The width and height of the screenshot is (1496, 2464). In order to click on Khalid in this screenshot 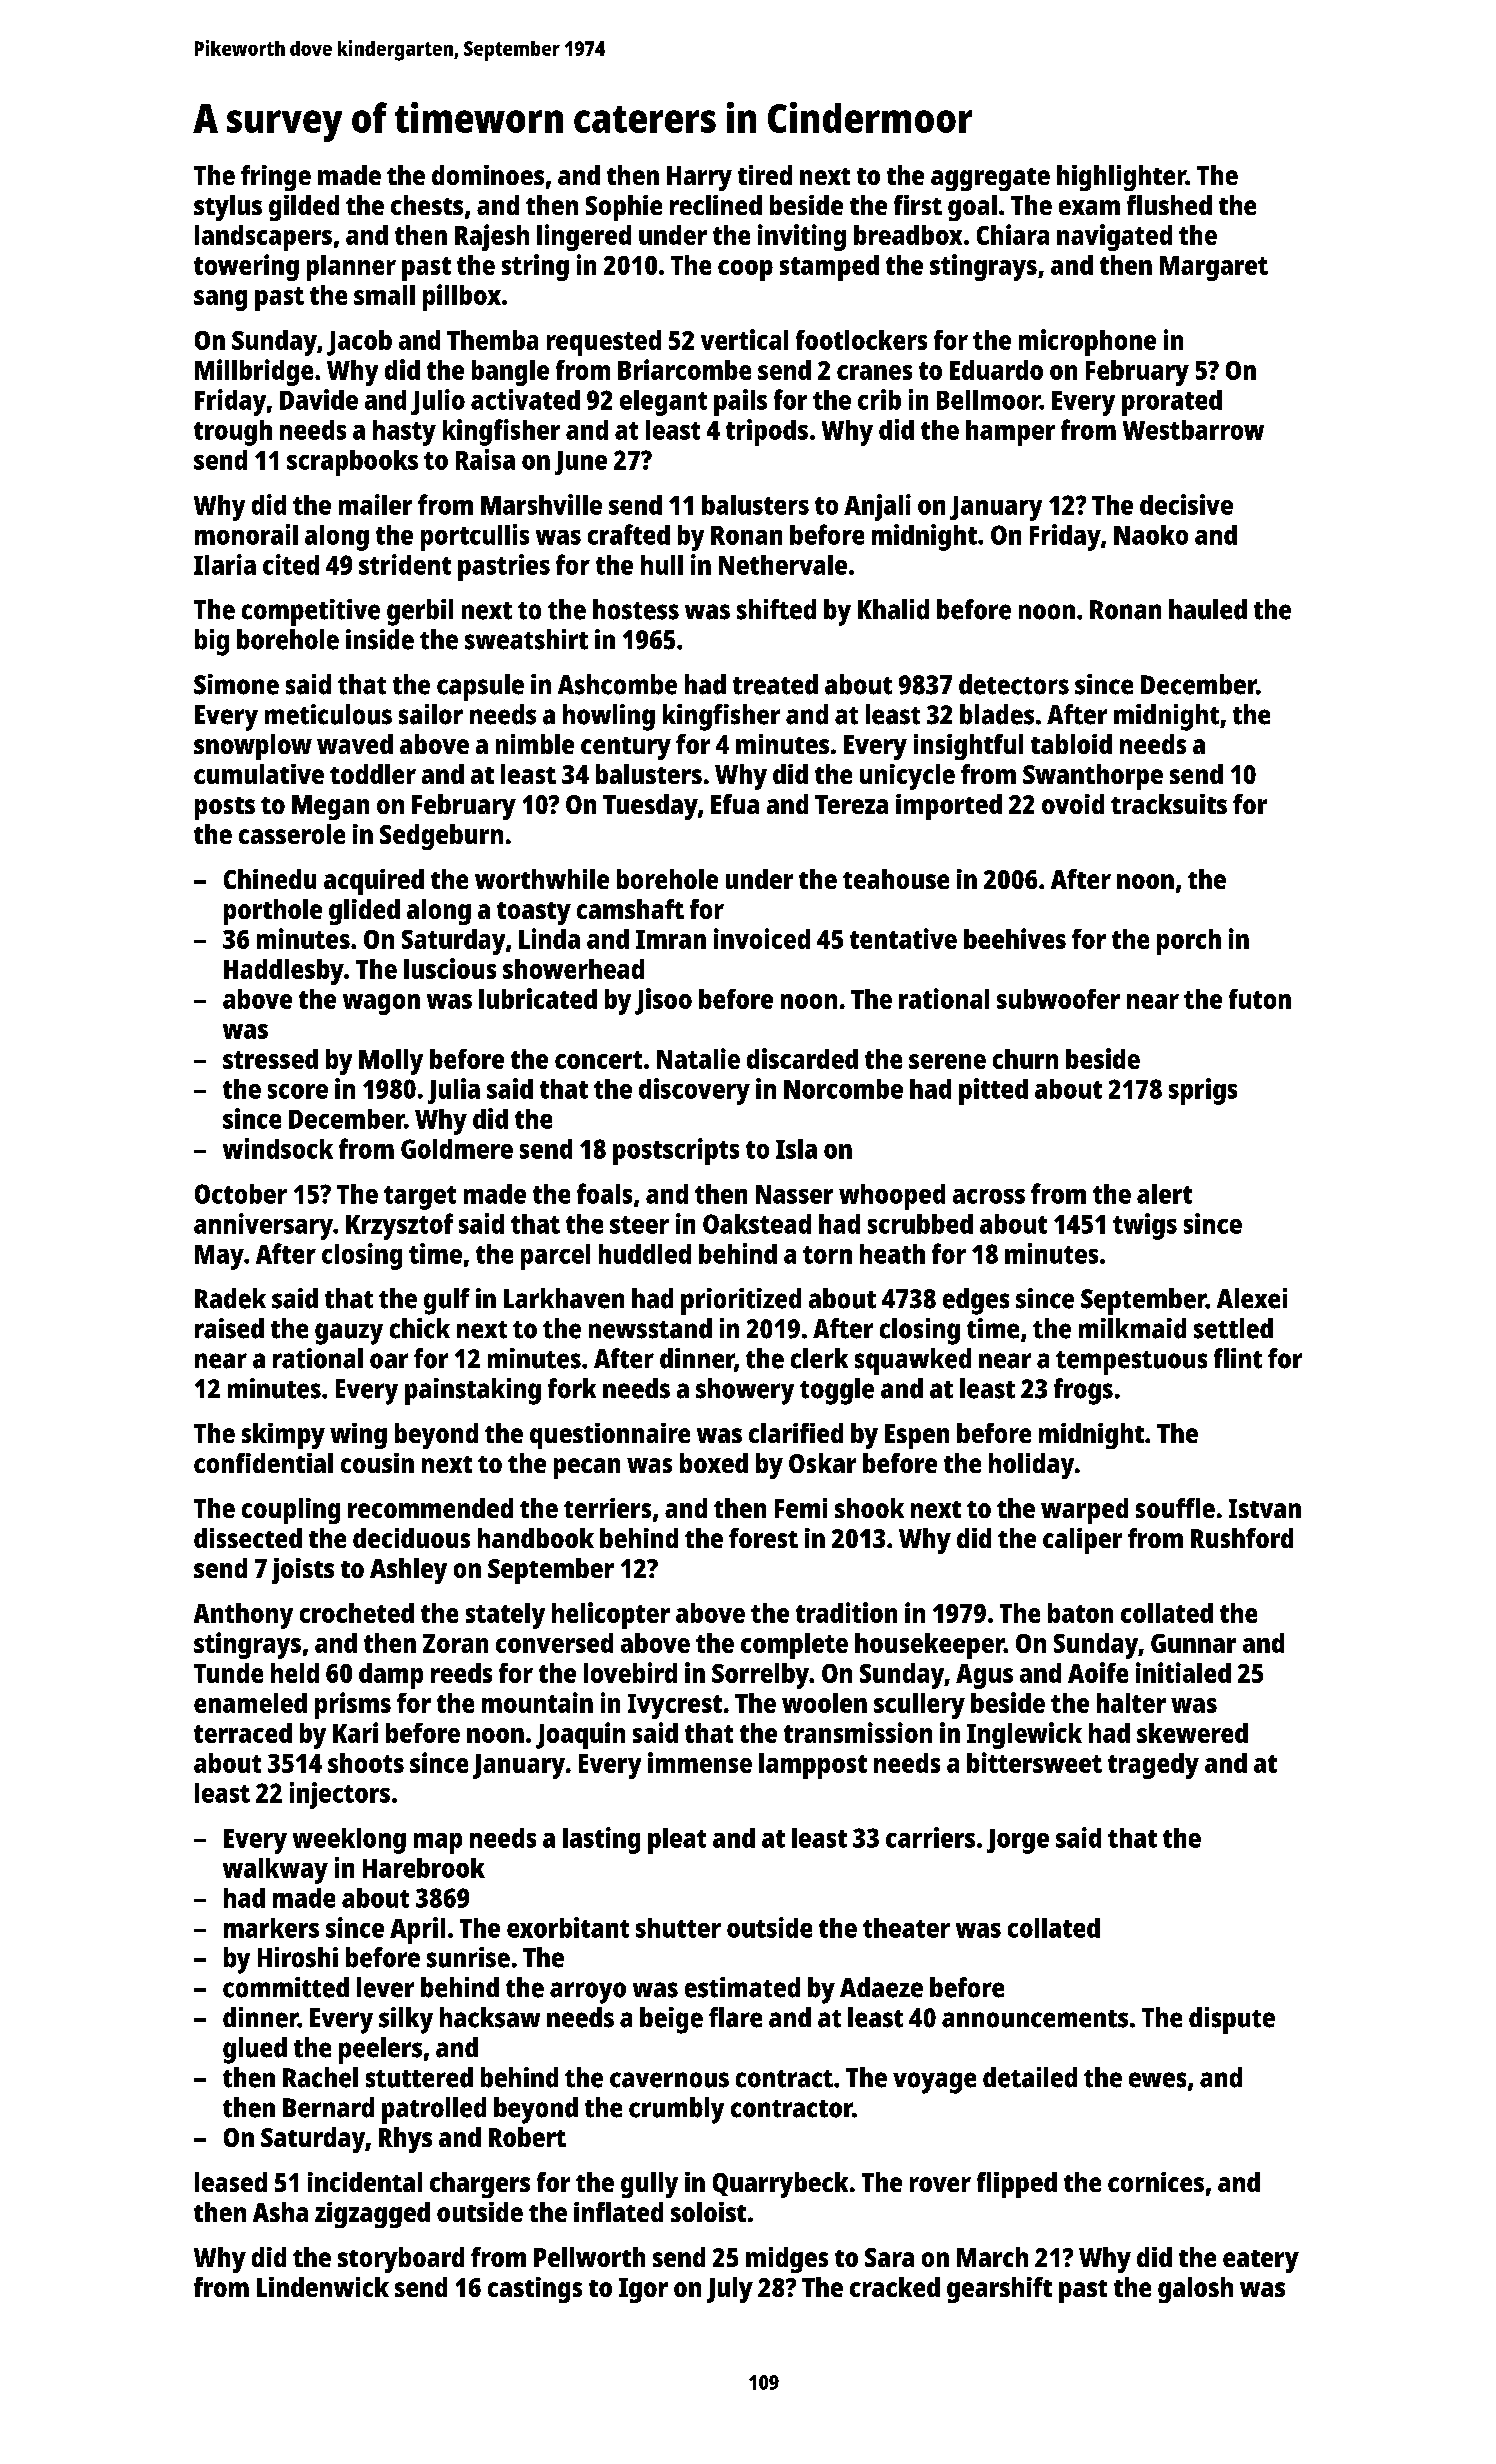, I will do `click(893, 609)`.
